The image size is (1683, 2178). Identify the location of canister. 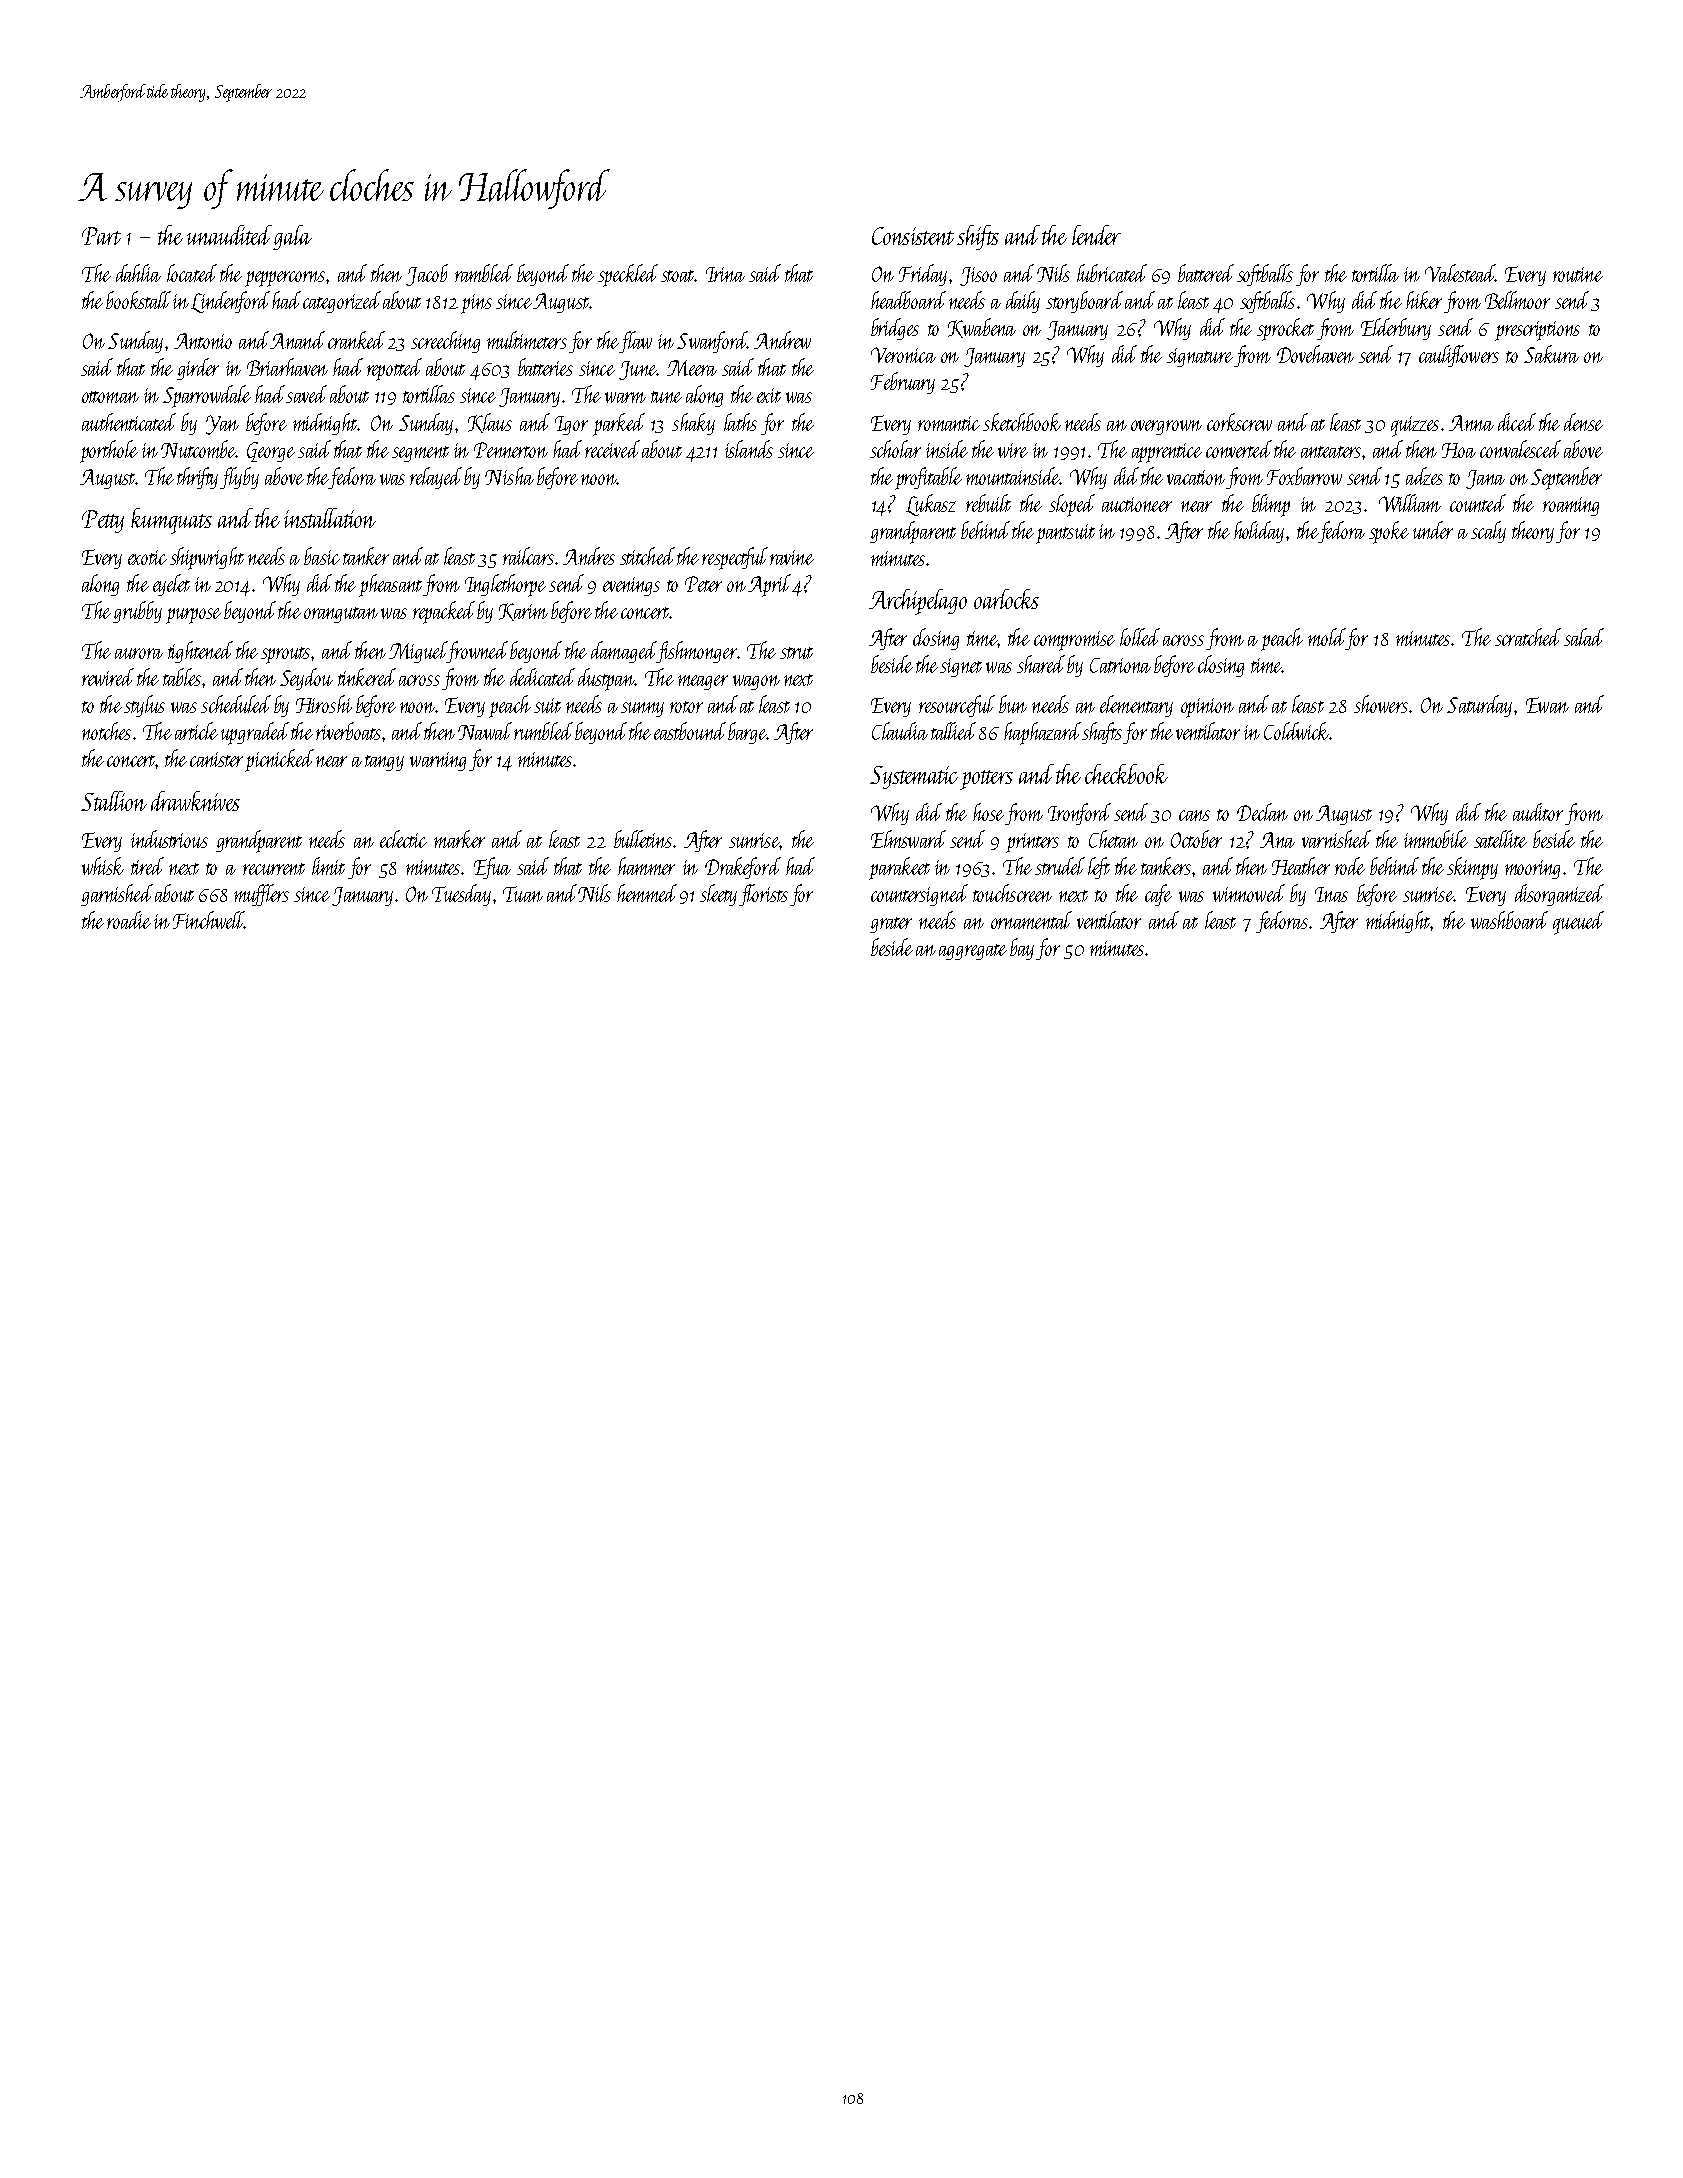
(216, 759).
